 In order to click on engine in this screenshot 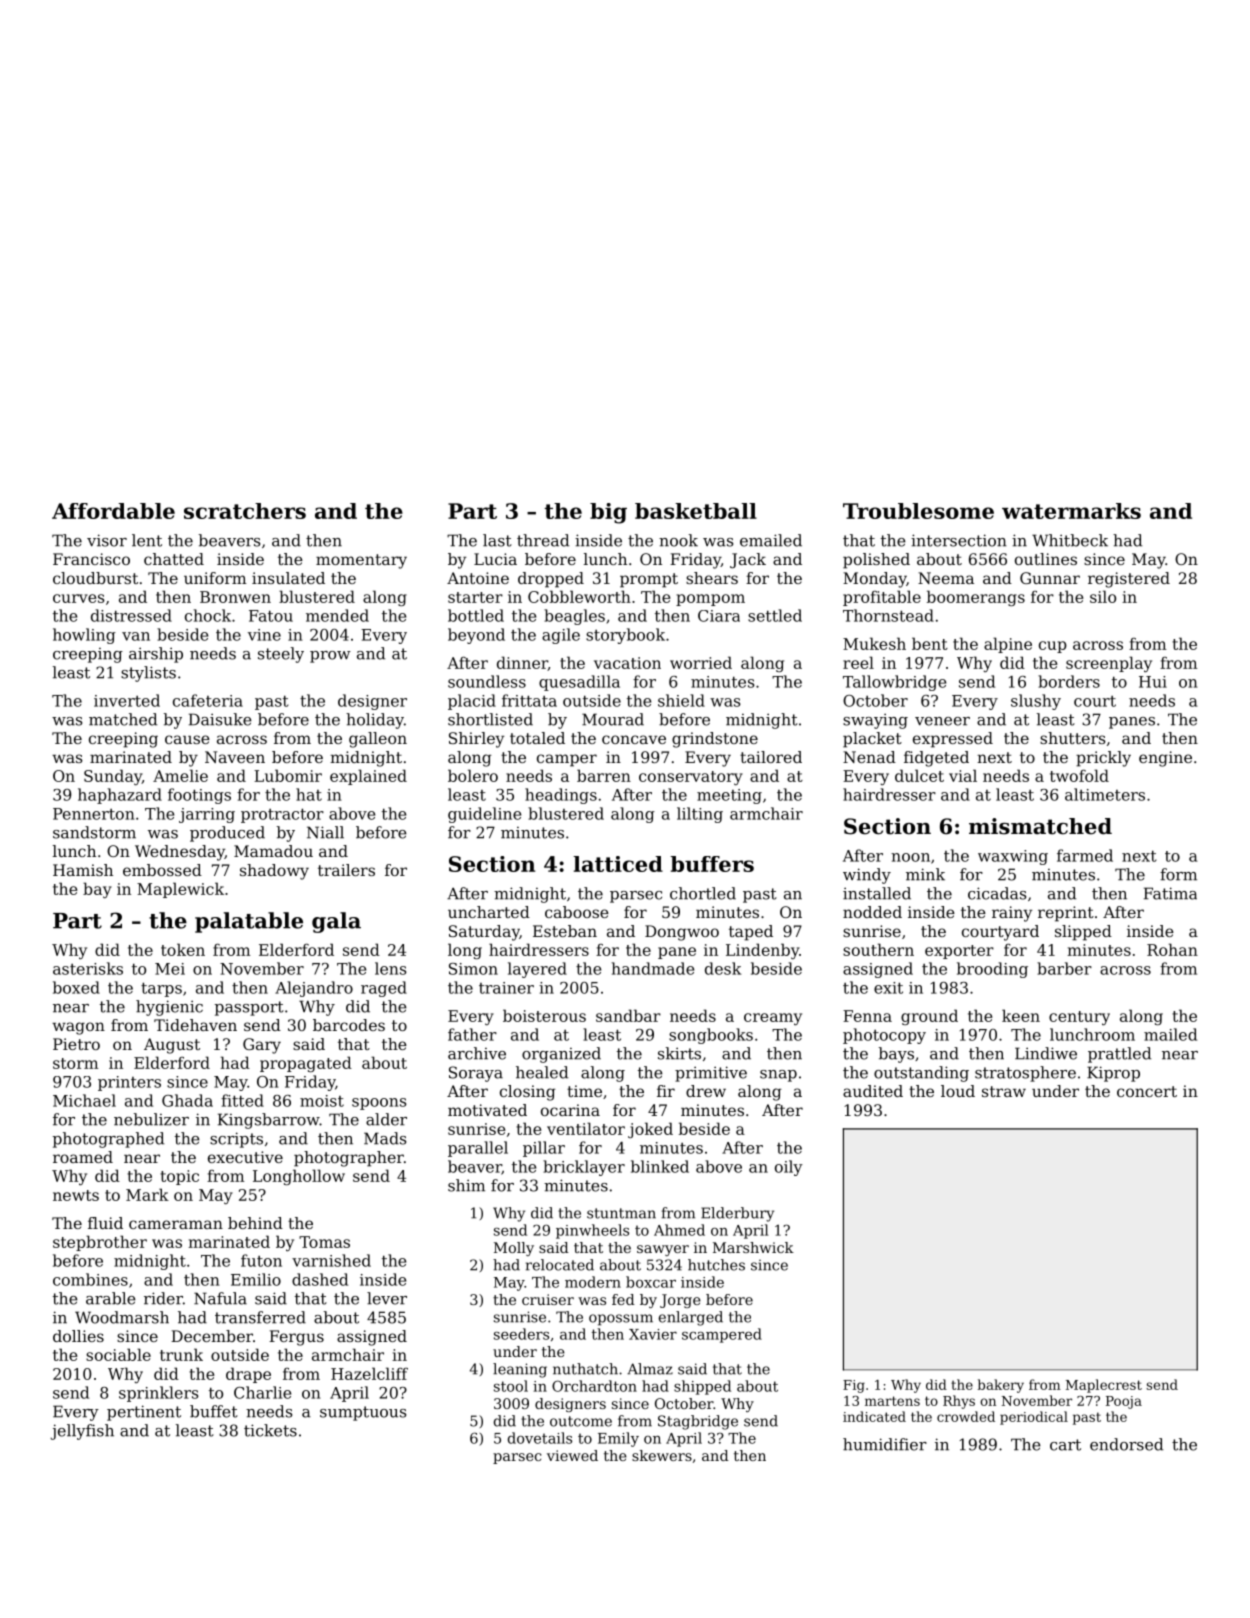, I will do `click(1165, 759)`.
